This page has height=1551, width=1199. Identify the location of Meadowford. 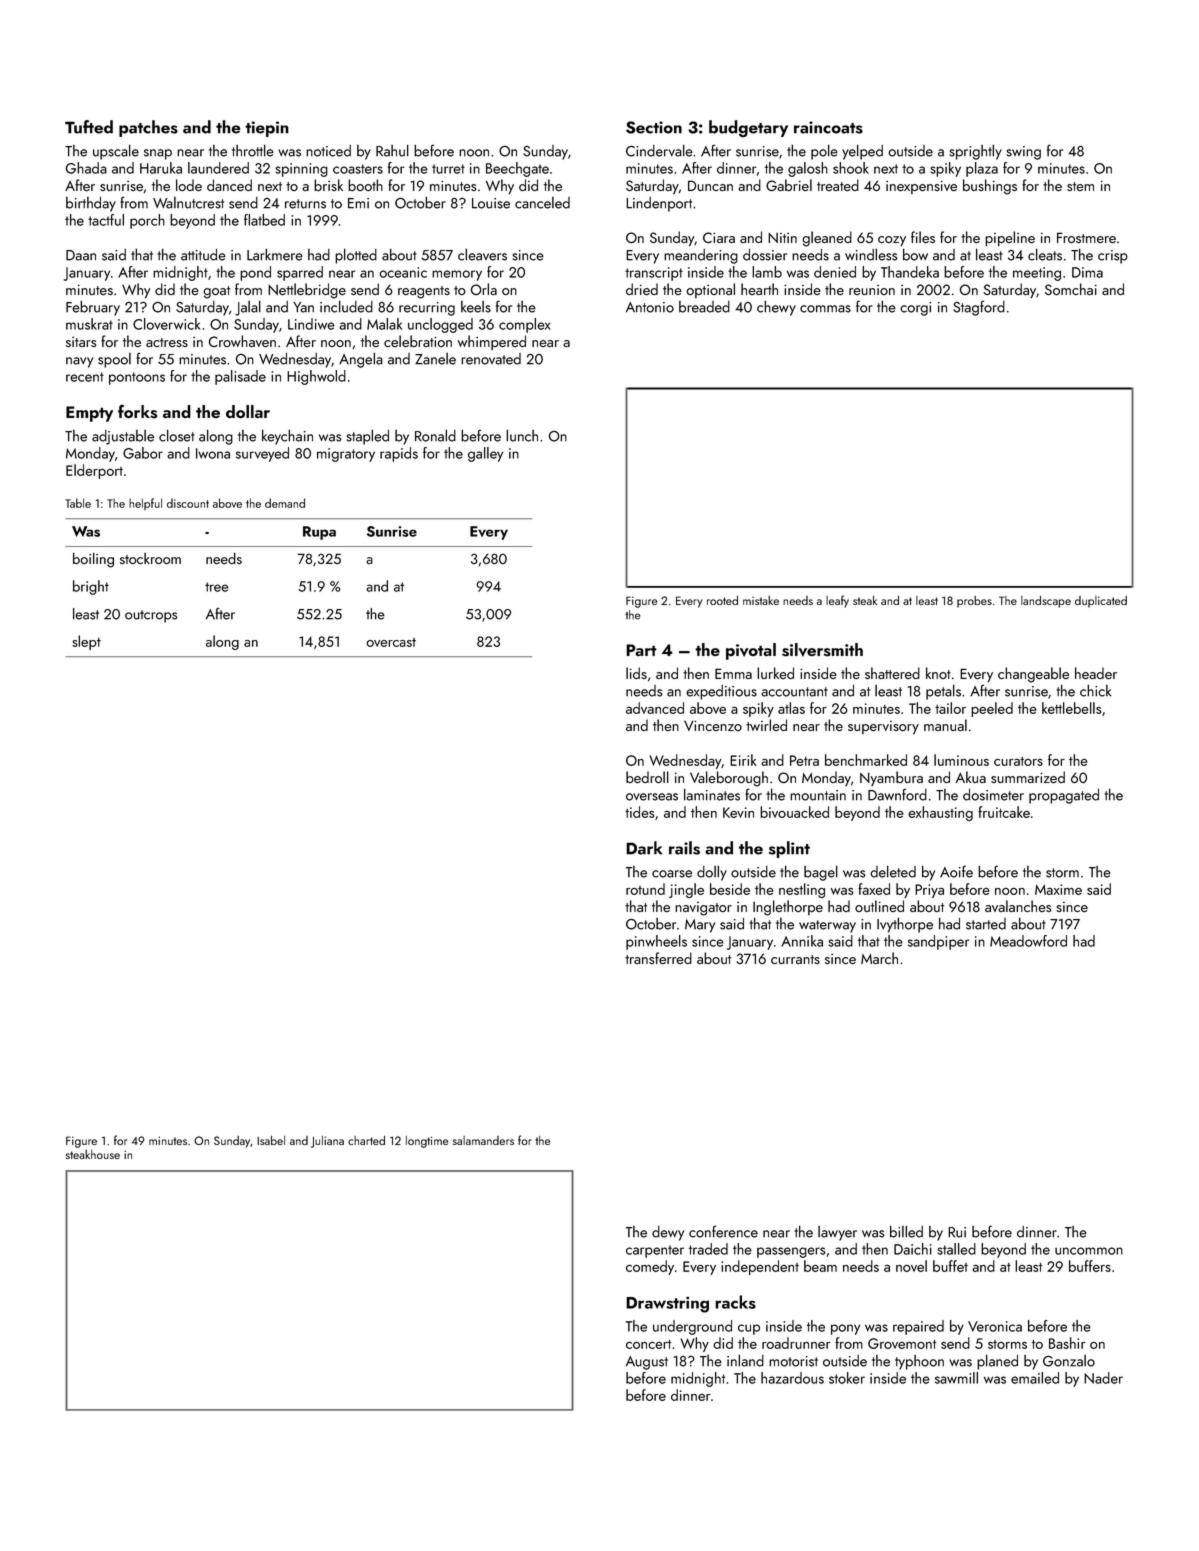
(1028, 941).
